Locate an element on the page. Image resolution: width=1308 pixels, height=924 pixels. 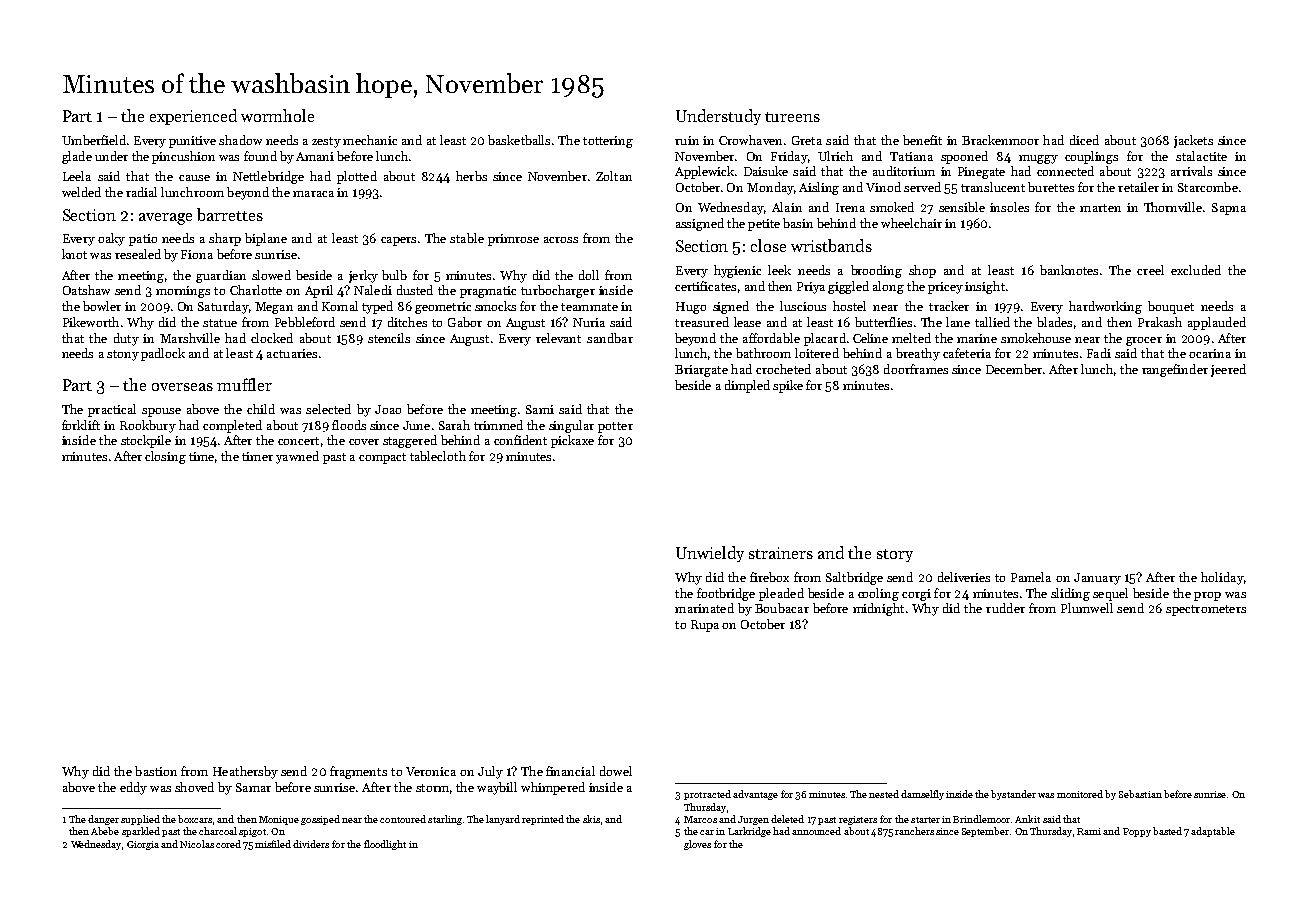
leek is located at coordinates (779, 270).
